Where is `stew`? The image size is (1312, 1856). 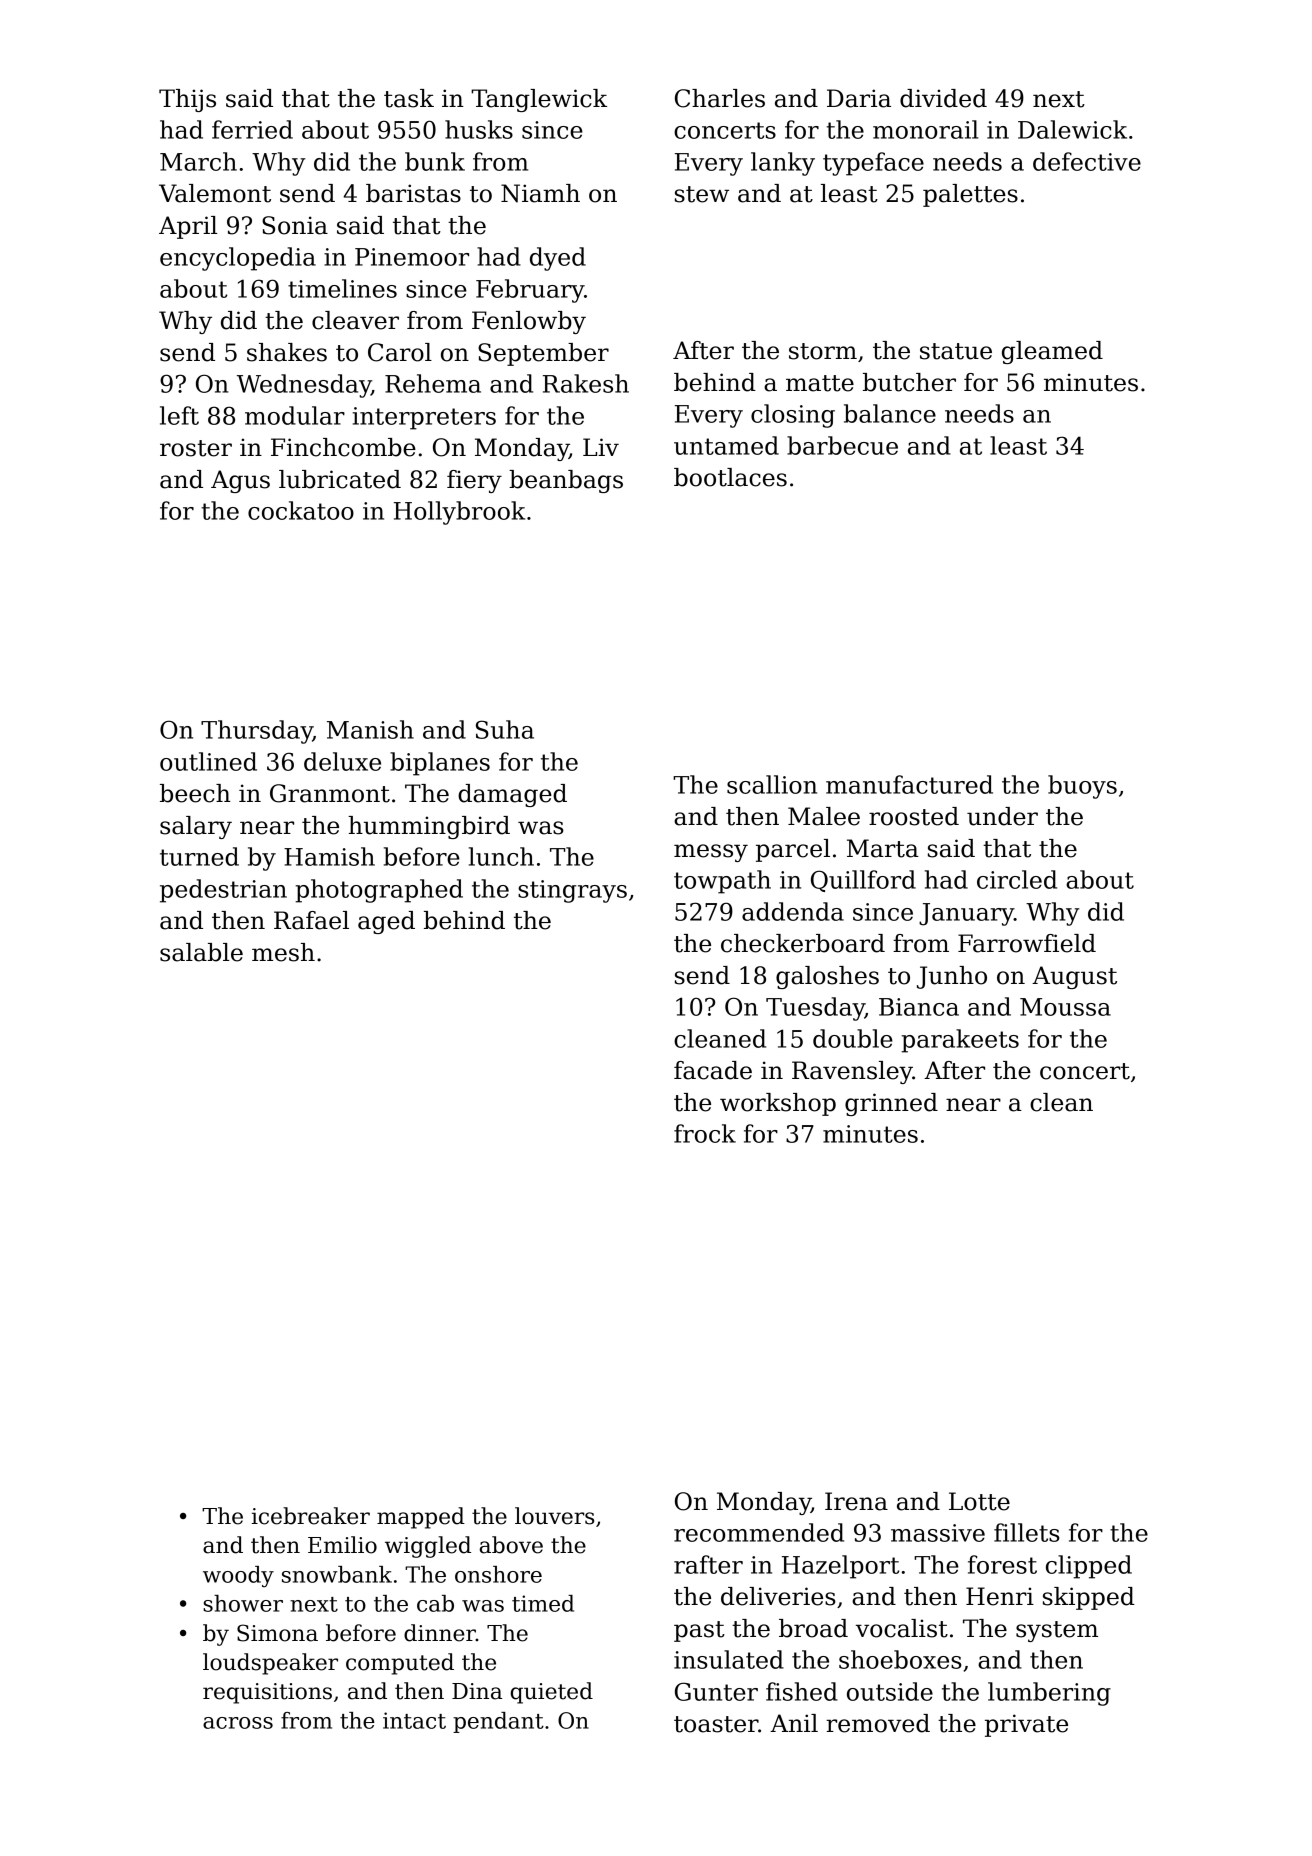
stew is located at coordinates (702, 194).
